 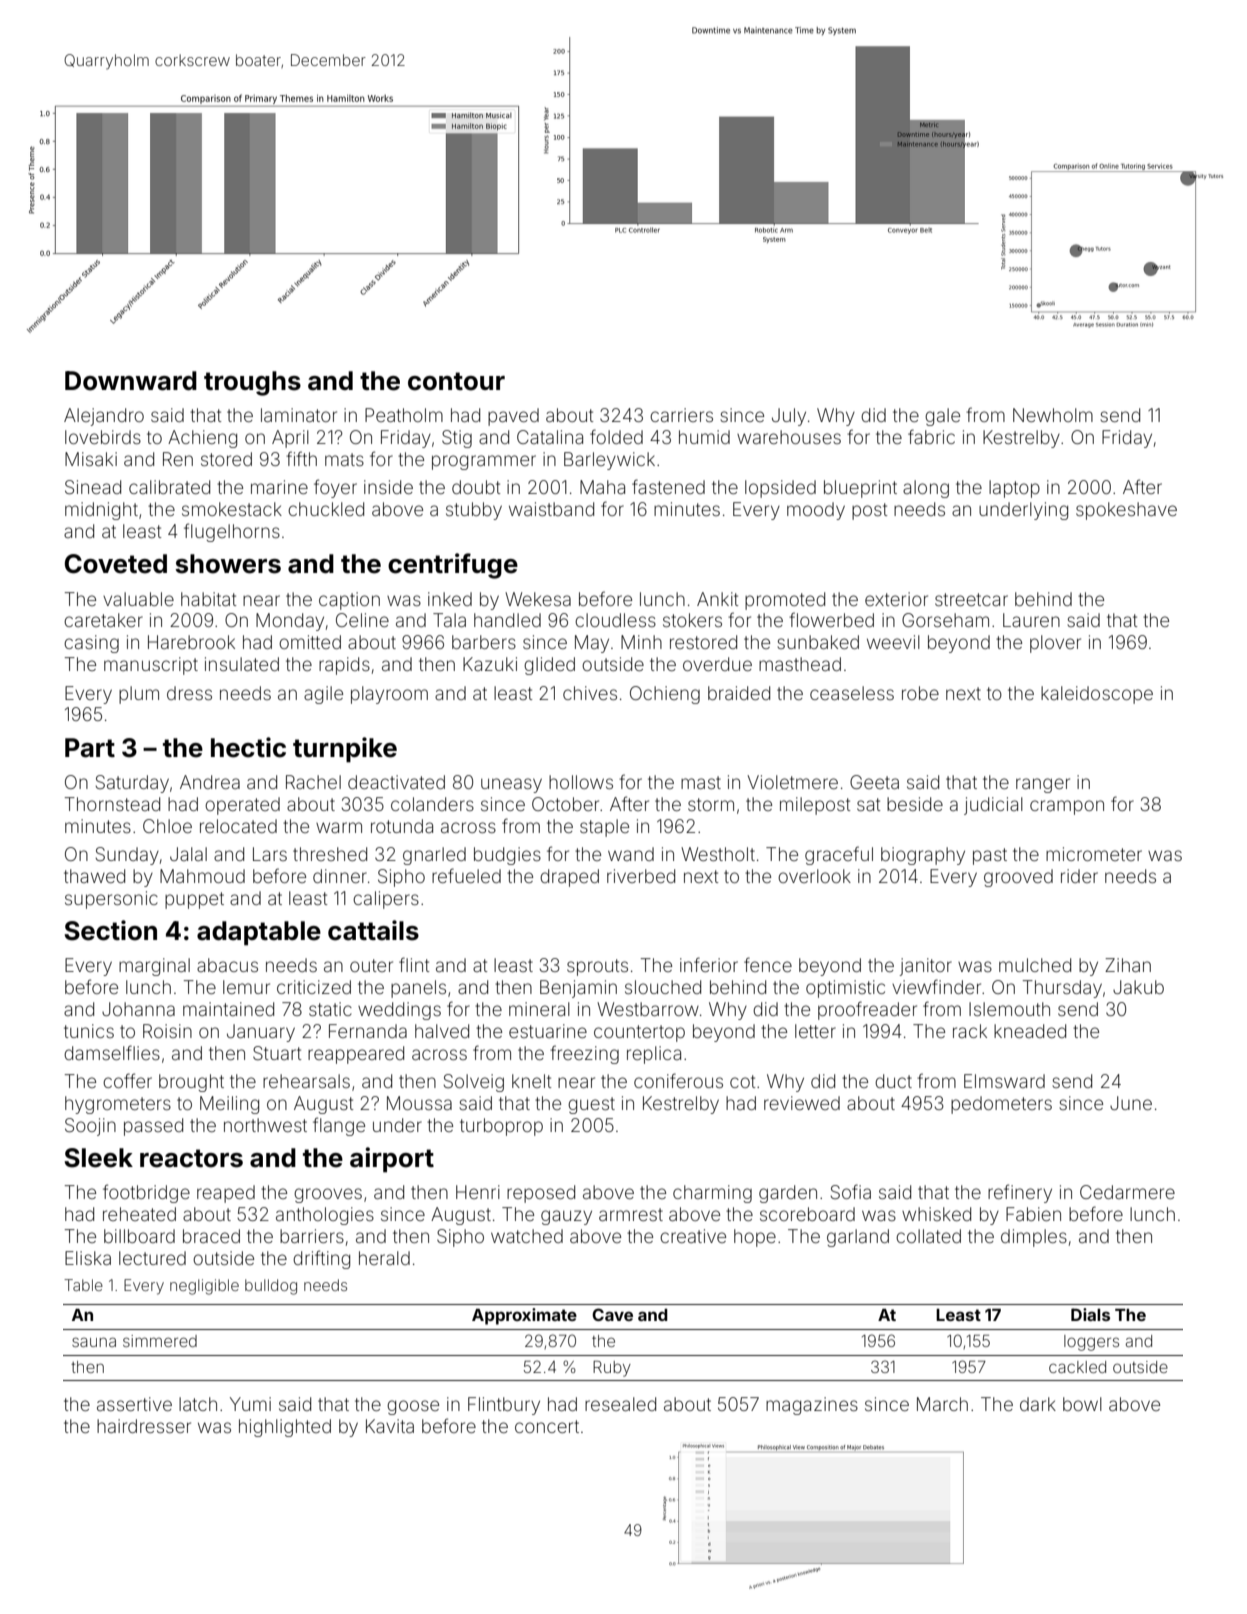 What do you see at coordinates (134, 1404) in the screenshot?
I see `assertive` at bounding box center [134, 1404].
